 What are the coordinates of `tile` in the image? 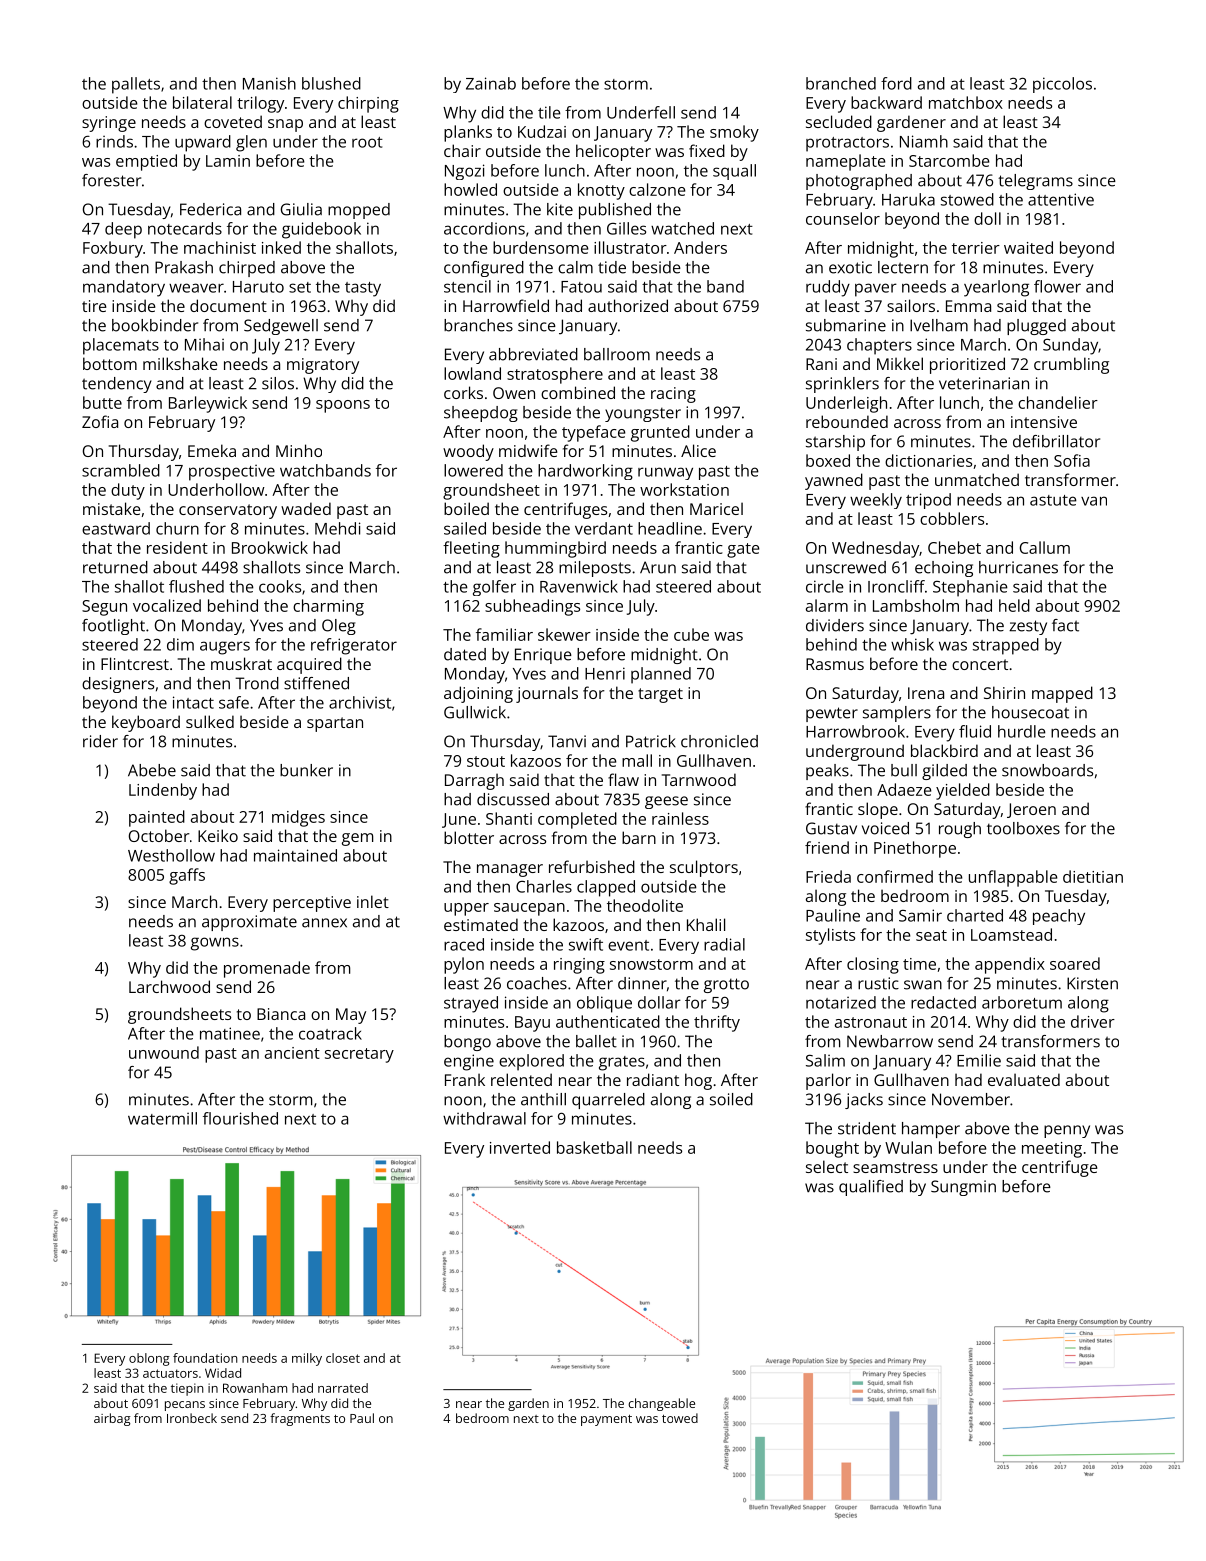 It's located at (549, 112).
